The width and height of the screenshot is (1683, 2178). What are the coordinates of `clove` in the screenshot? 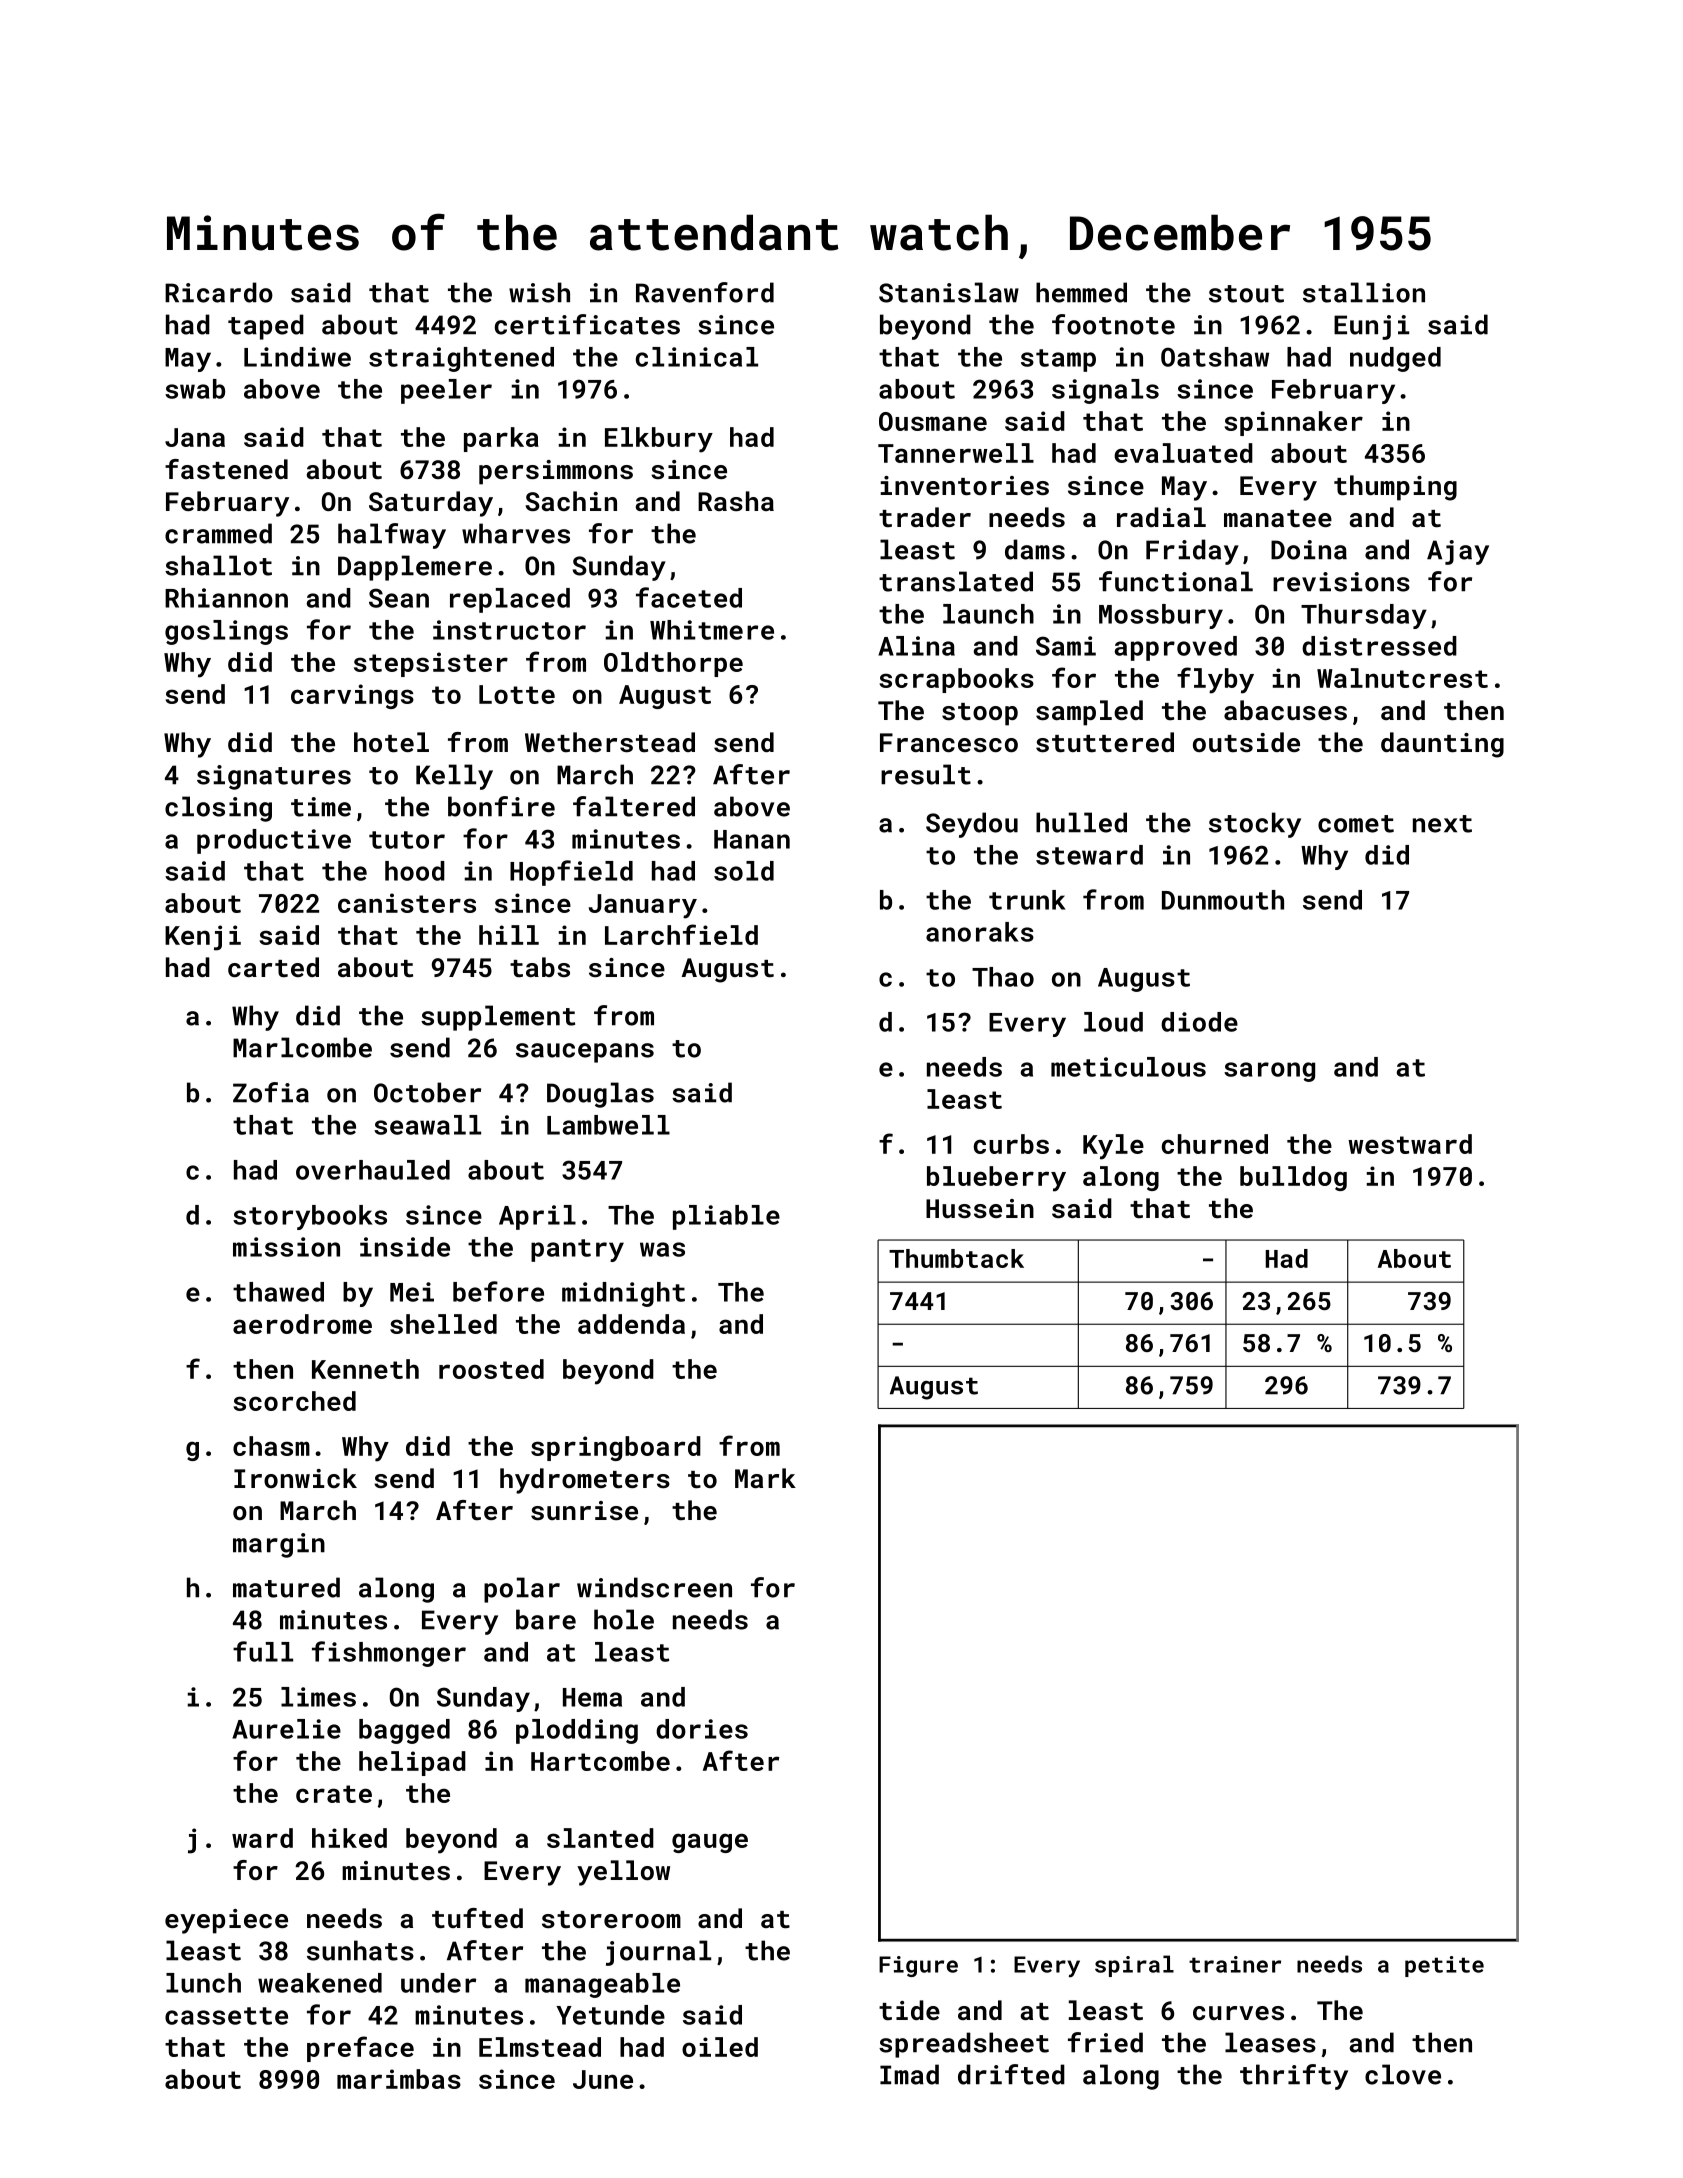 It's located at (1403, 2074).
